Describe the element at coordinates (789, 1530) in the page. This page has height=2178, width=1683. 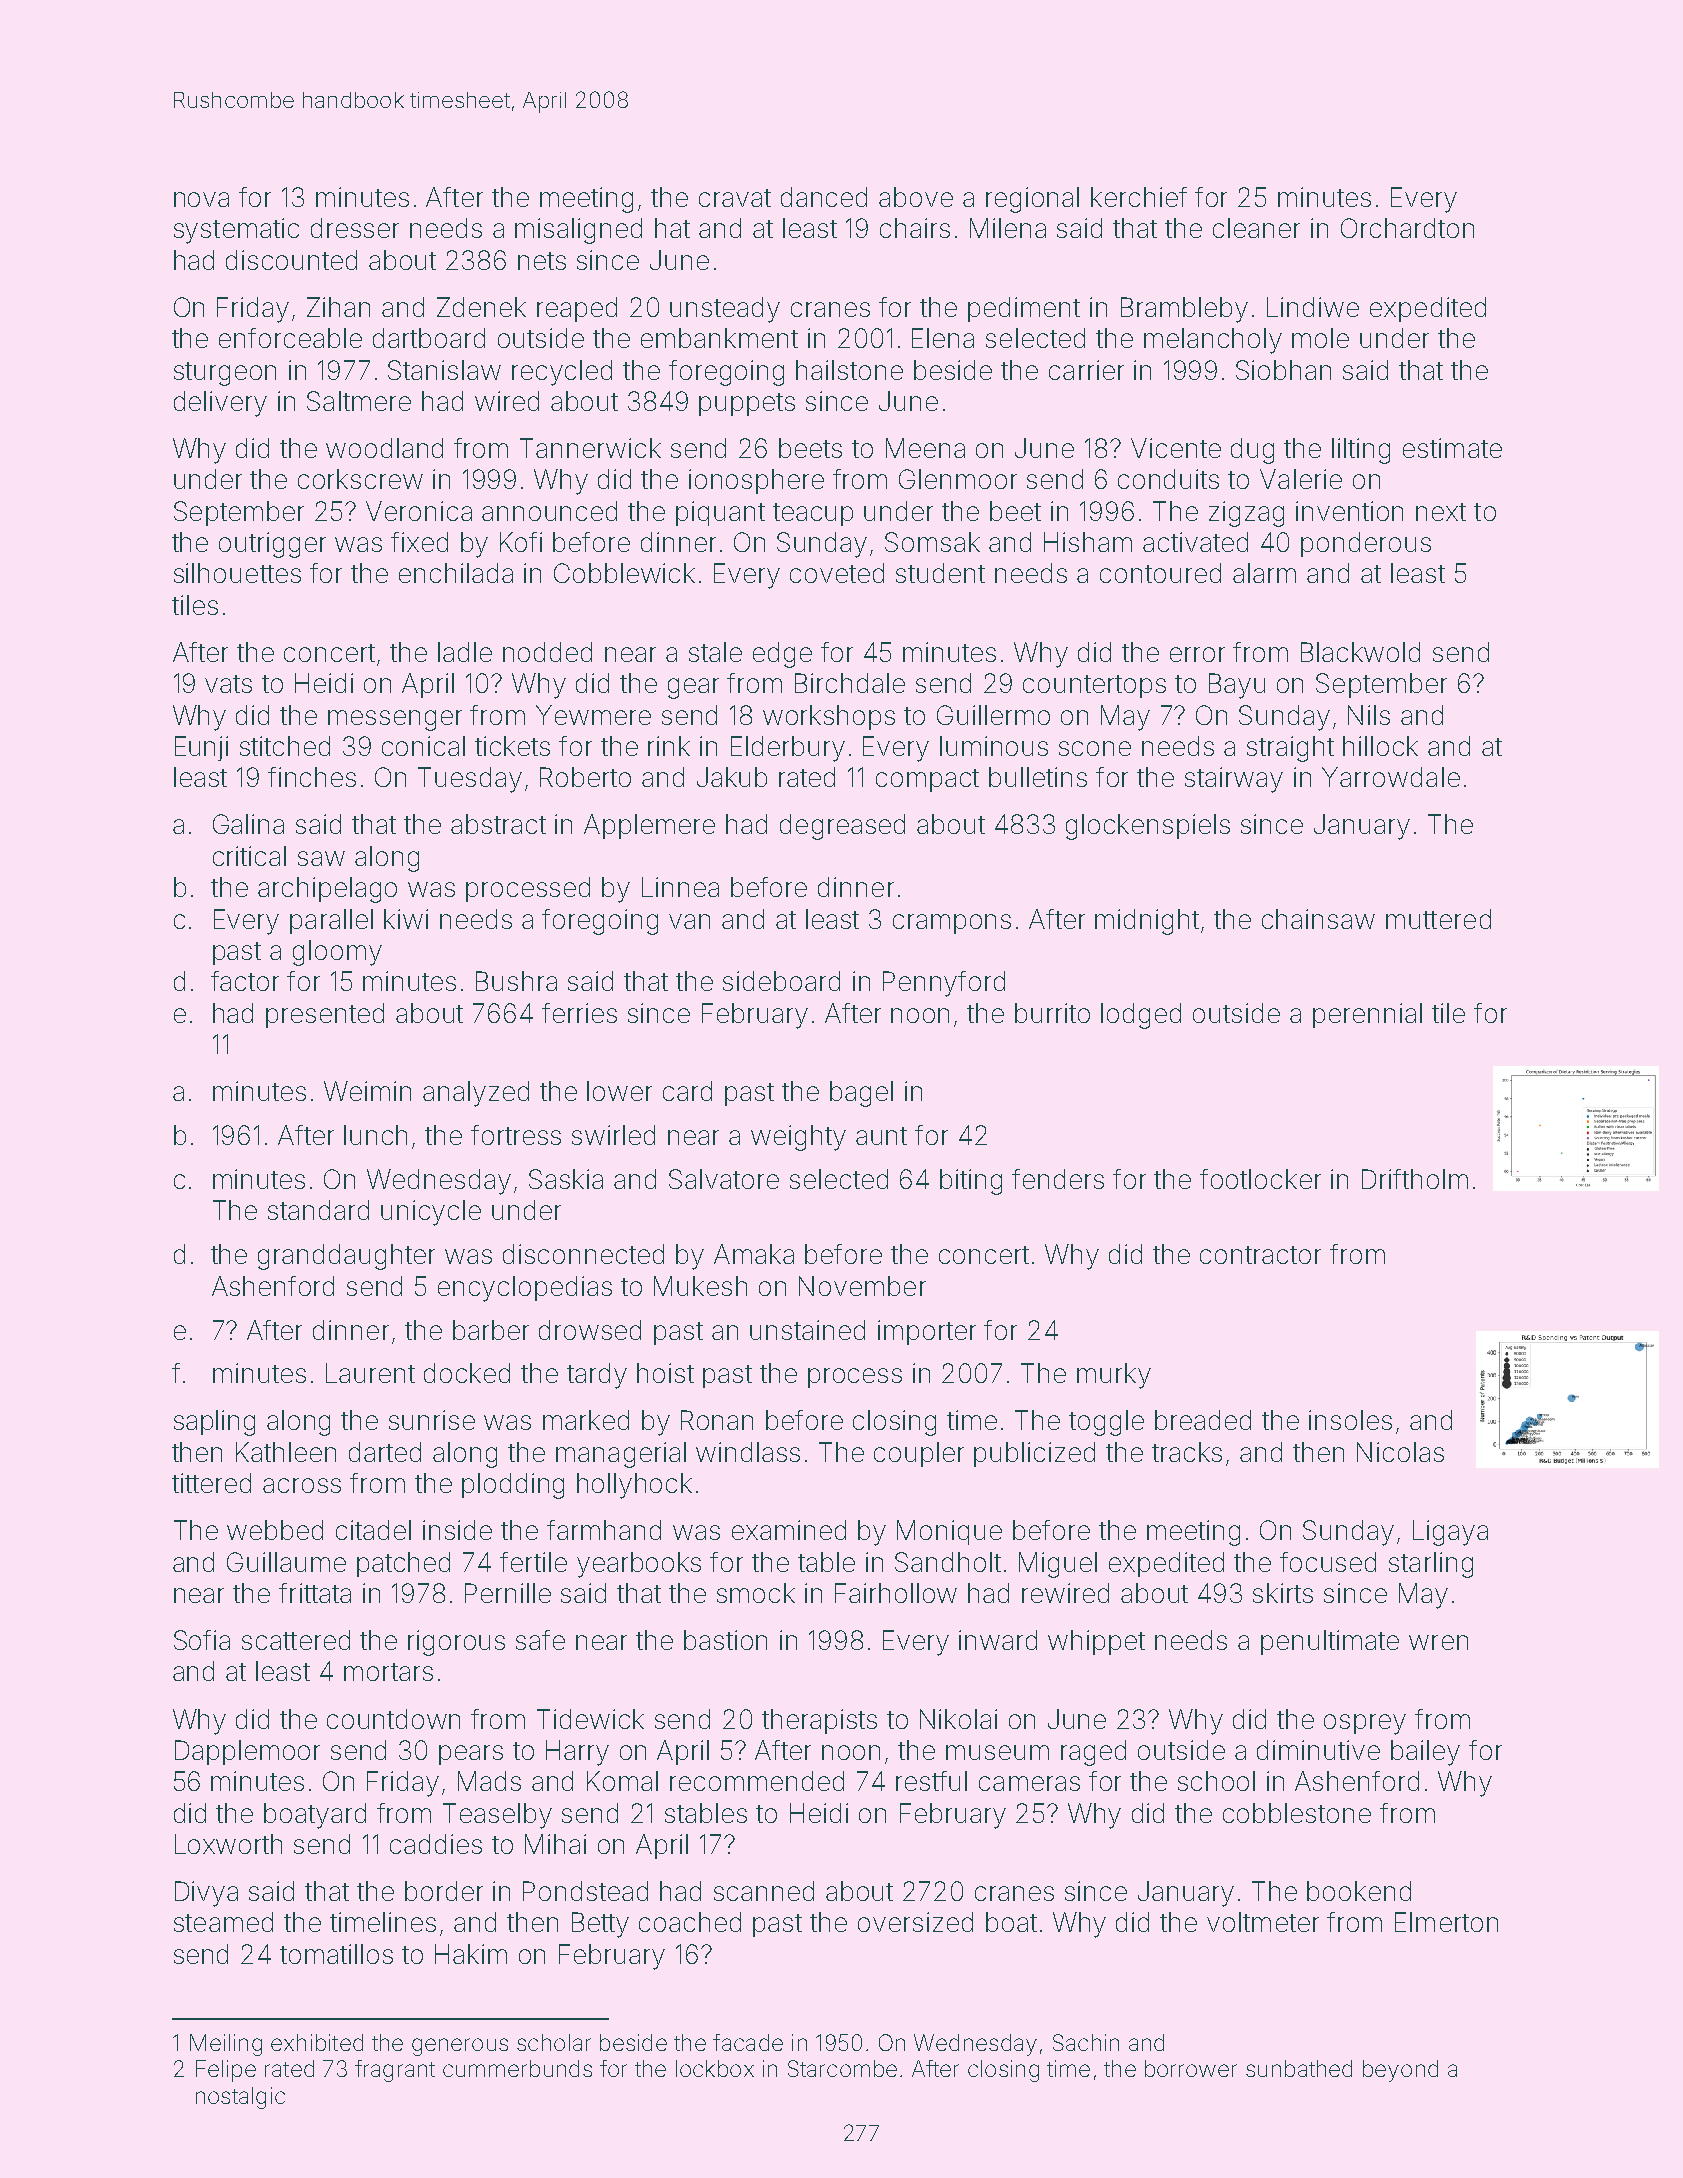
I see `examined` at that location.
